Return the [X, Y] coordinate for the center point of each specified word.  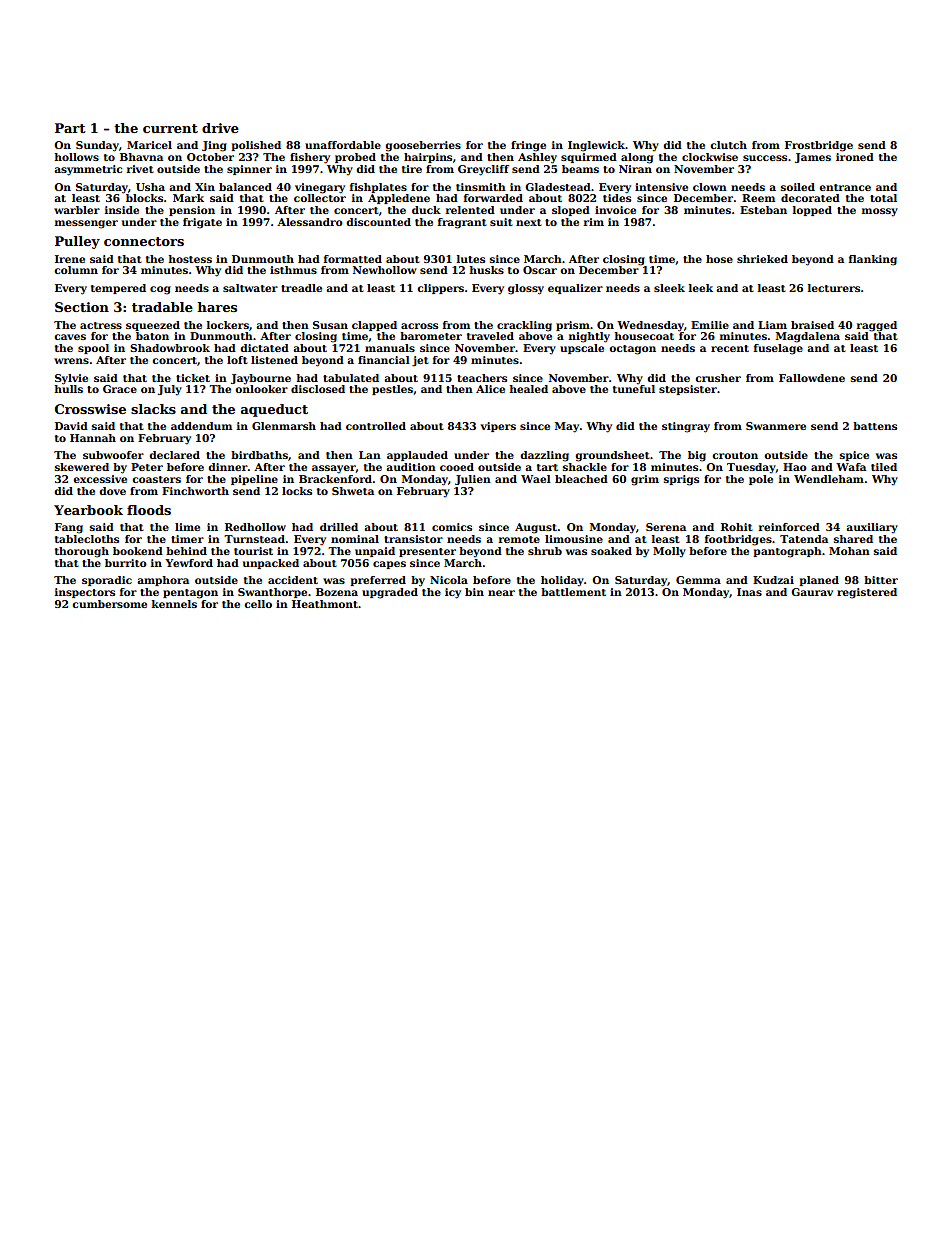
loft [237, 360]
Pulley [77, 242]
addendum [201, 426]
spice [854, 456]
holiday [562, 581]
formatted [353, 259]
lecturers [834, 288]
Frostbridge [819, 146]
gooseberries [423, 146]
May [567, 427]
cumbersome [109, 604]
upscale [582, 349]
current [170, 128]
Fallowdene [812, 378]
